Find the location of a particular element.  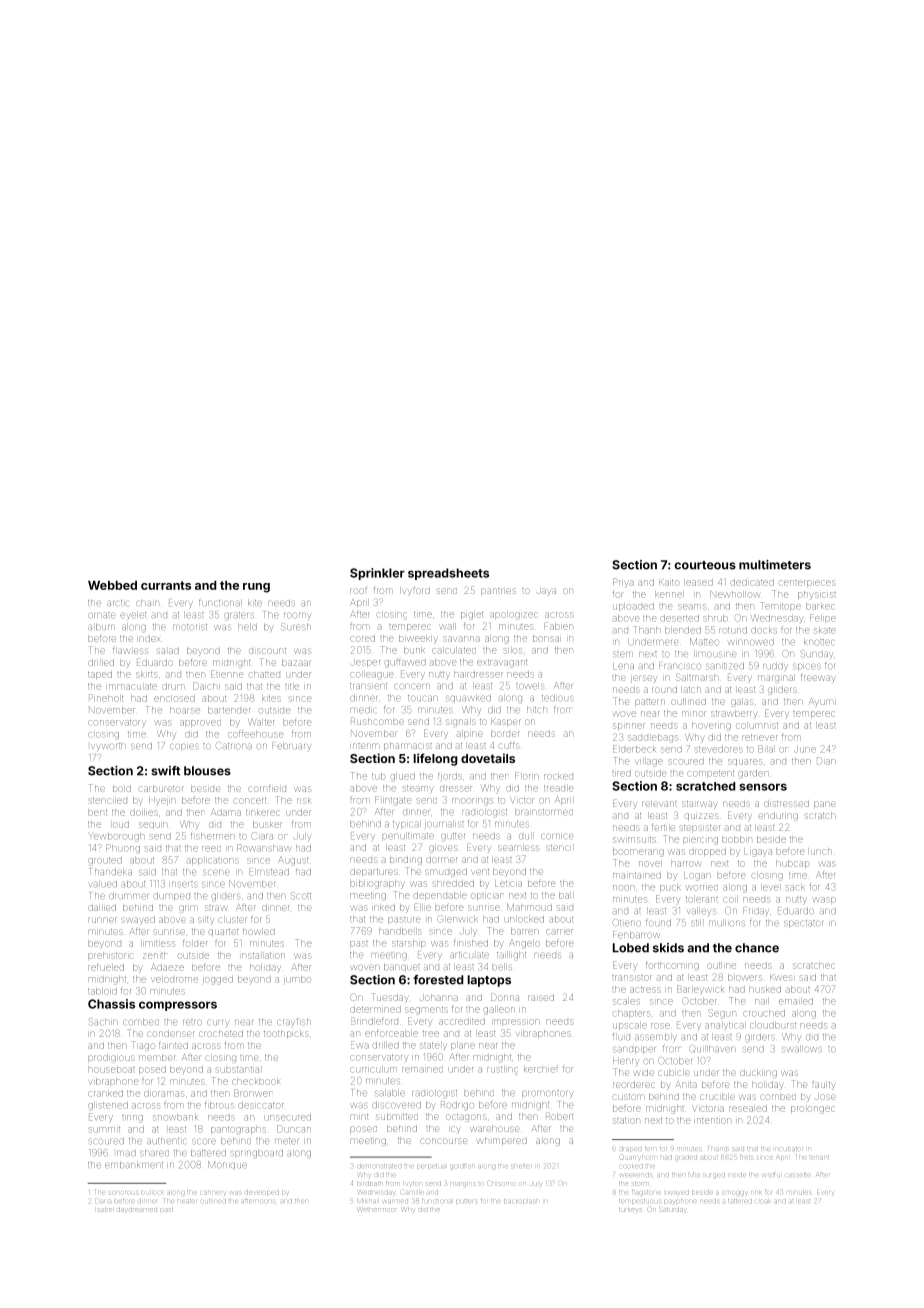

Wethermoor is located at coordinates (377, 1210).
